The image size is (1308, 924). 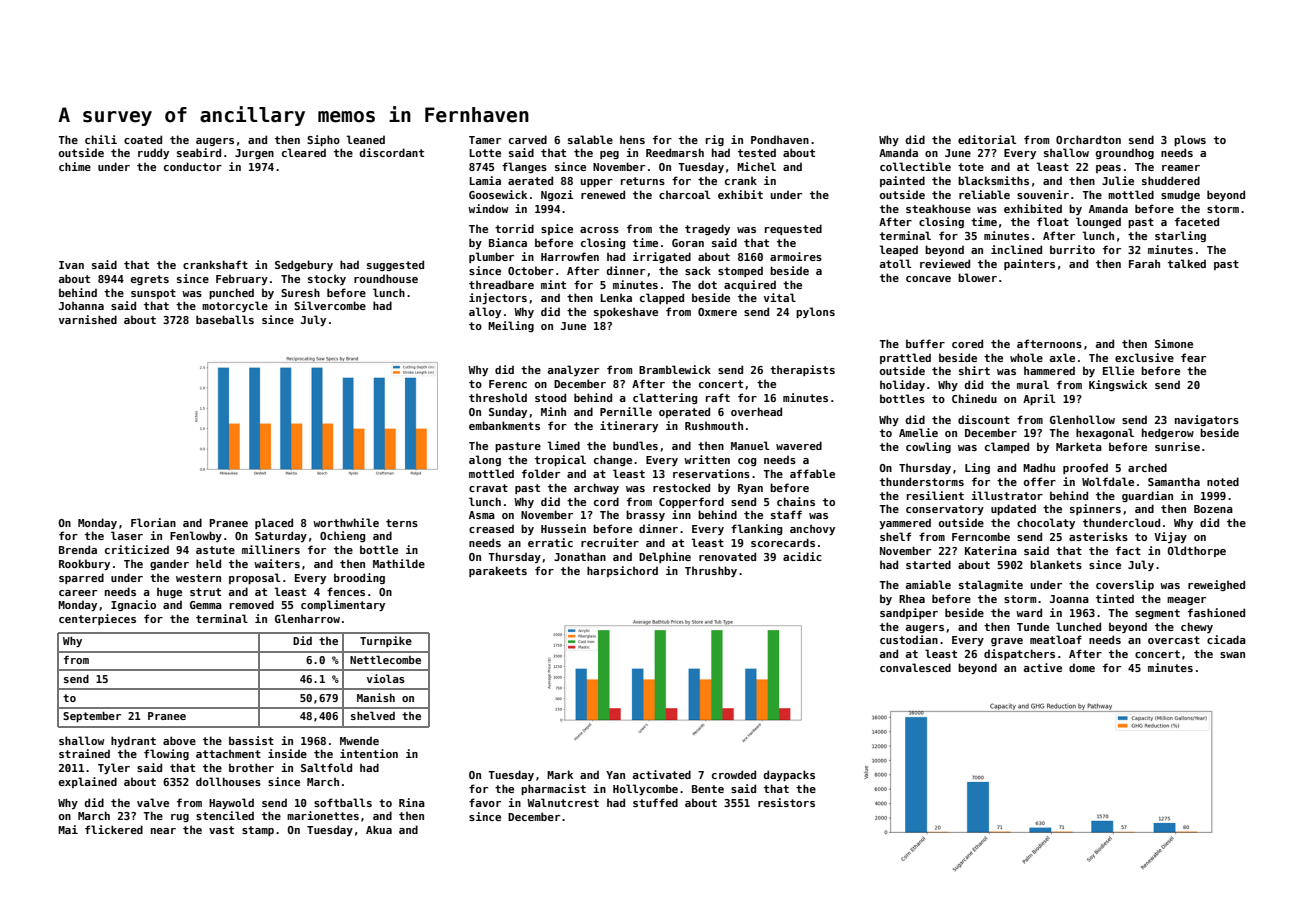 I want to click on anchovy, so click(x=812, y=529).
